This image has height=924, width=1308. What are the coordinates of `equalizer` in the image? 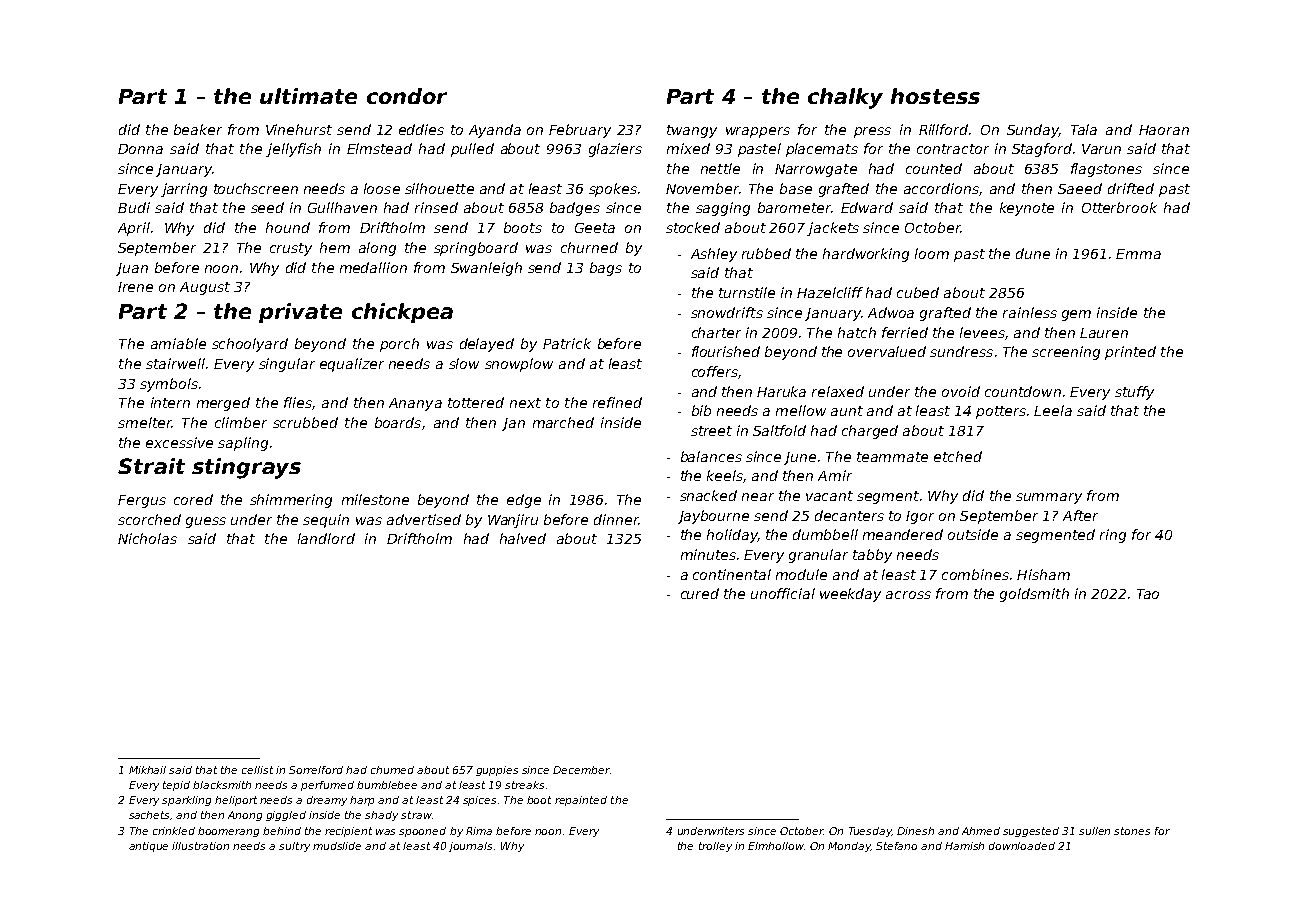 It's located at (352, 365).
